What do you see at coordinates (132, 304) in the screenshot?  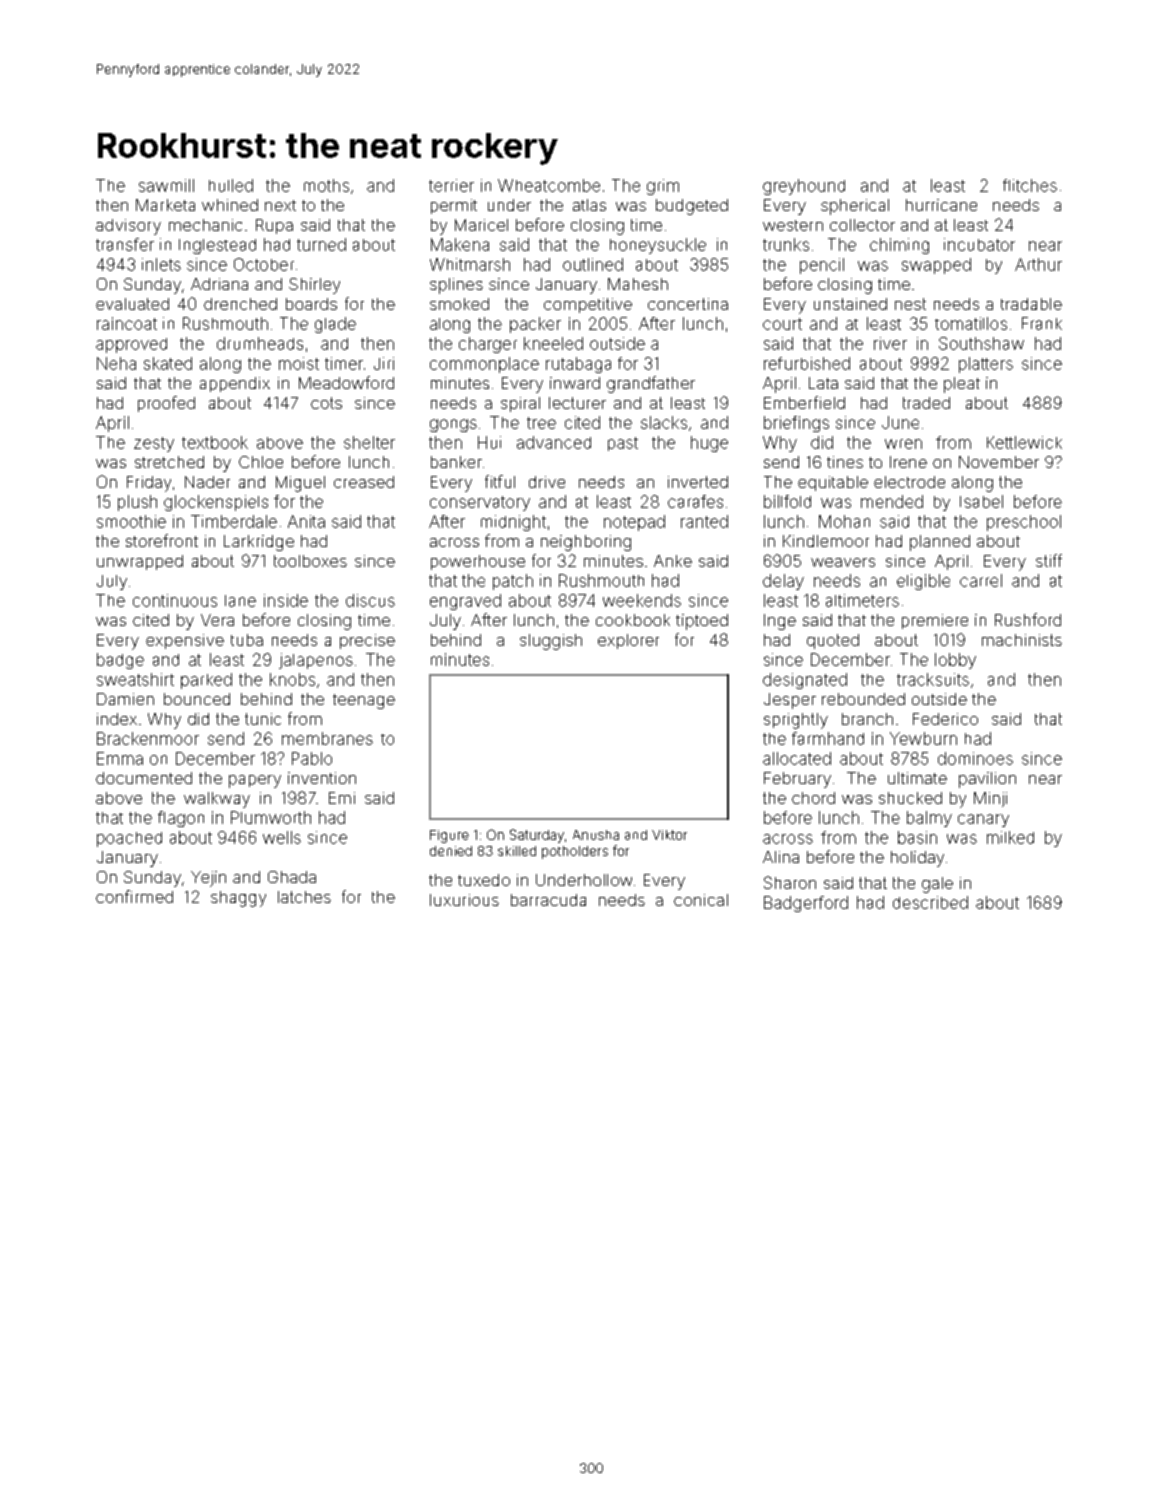 I see `evaluated` at bounding box center [132, 304].
